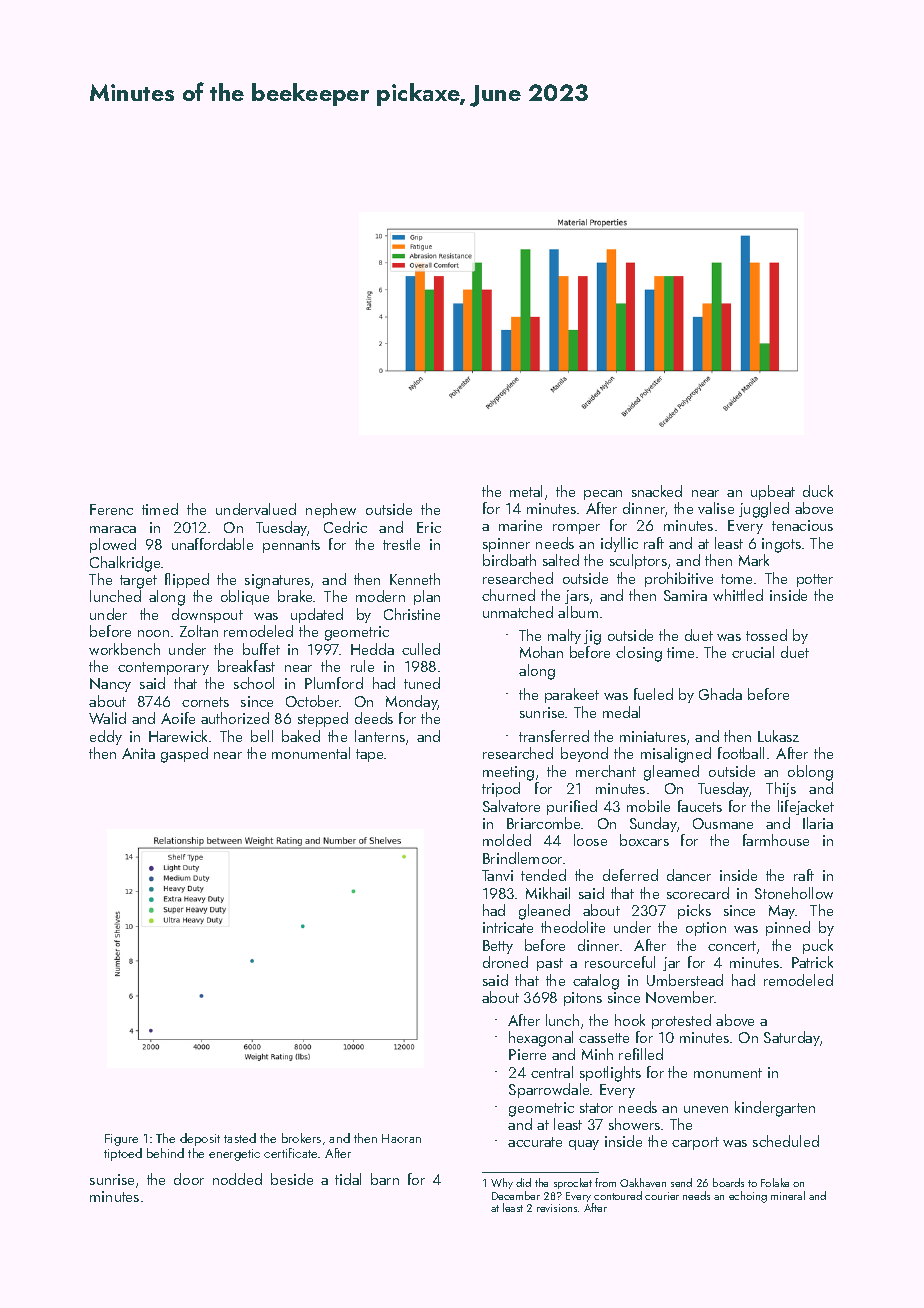 The height and width of the image is (1308, 924). What do you see at coordinates (620, 962) in the image?
I see `resourceful` at bounding box center [620, 962].
